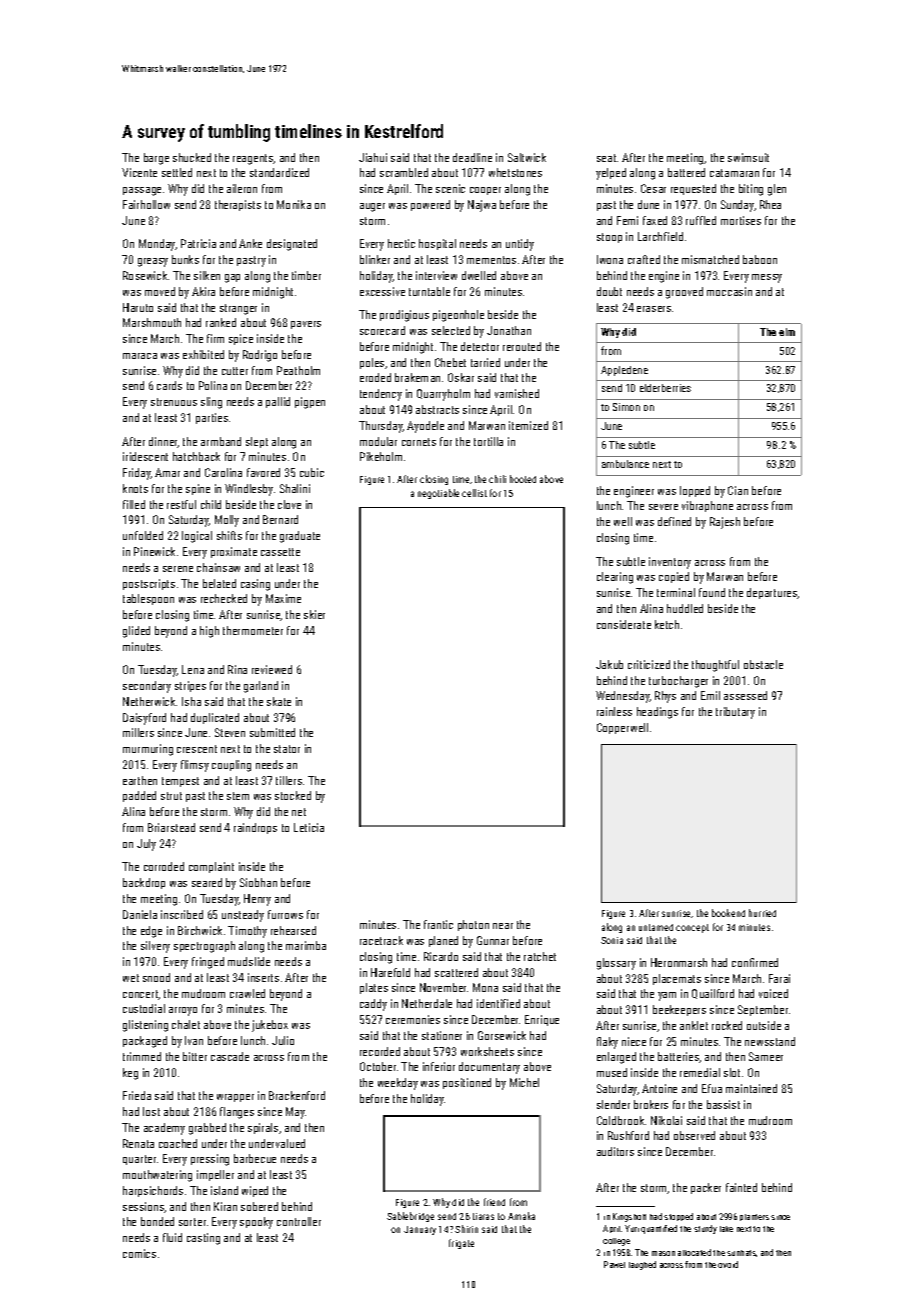  What do you see at coordinates (738, 490) in the page?
I see `Cian` at bounding box center [738, 490].
